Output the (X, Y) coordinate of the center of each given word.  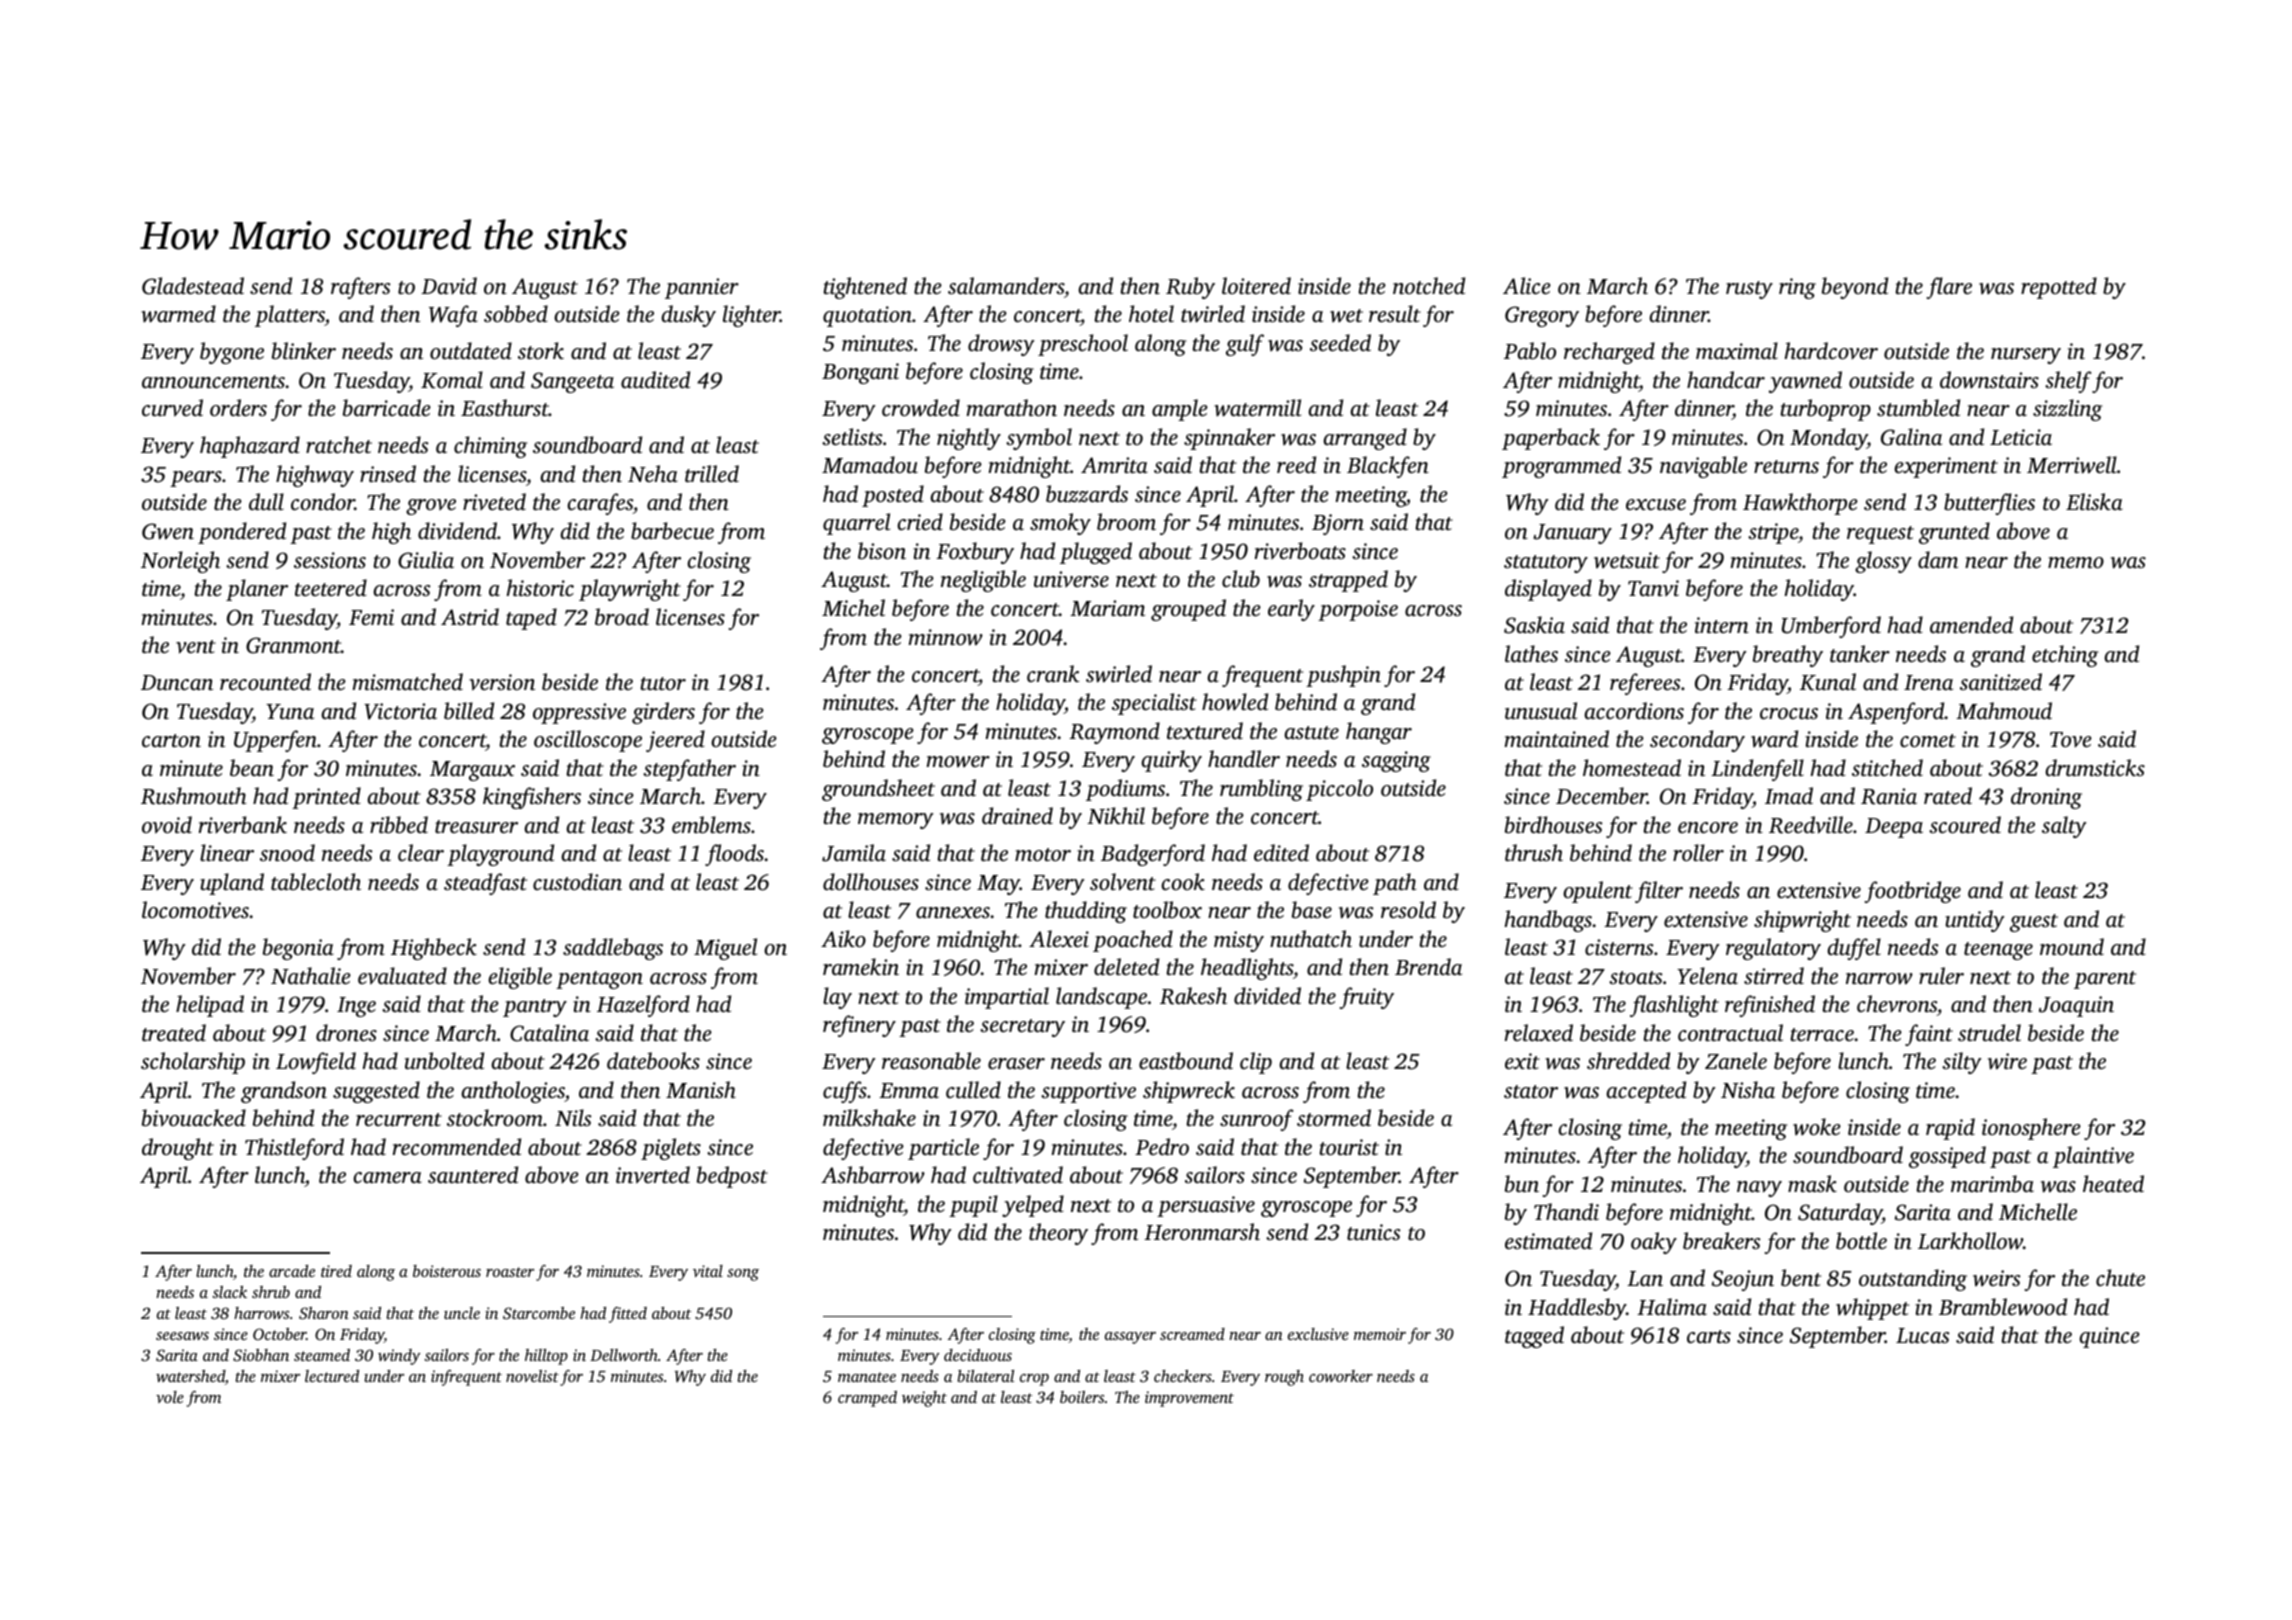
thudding (1086, 912)
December (1601, 795)
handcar (1726, 379)
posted (893, 496)
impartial (1007, 998)
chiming (490, 447)
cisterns (1619, 947)
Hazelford (643, 1006)
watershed (190, 1376)
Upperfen (275, 741)
